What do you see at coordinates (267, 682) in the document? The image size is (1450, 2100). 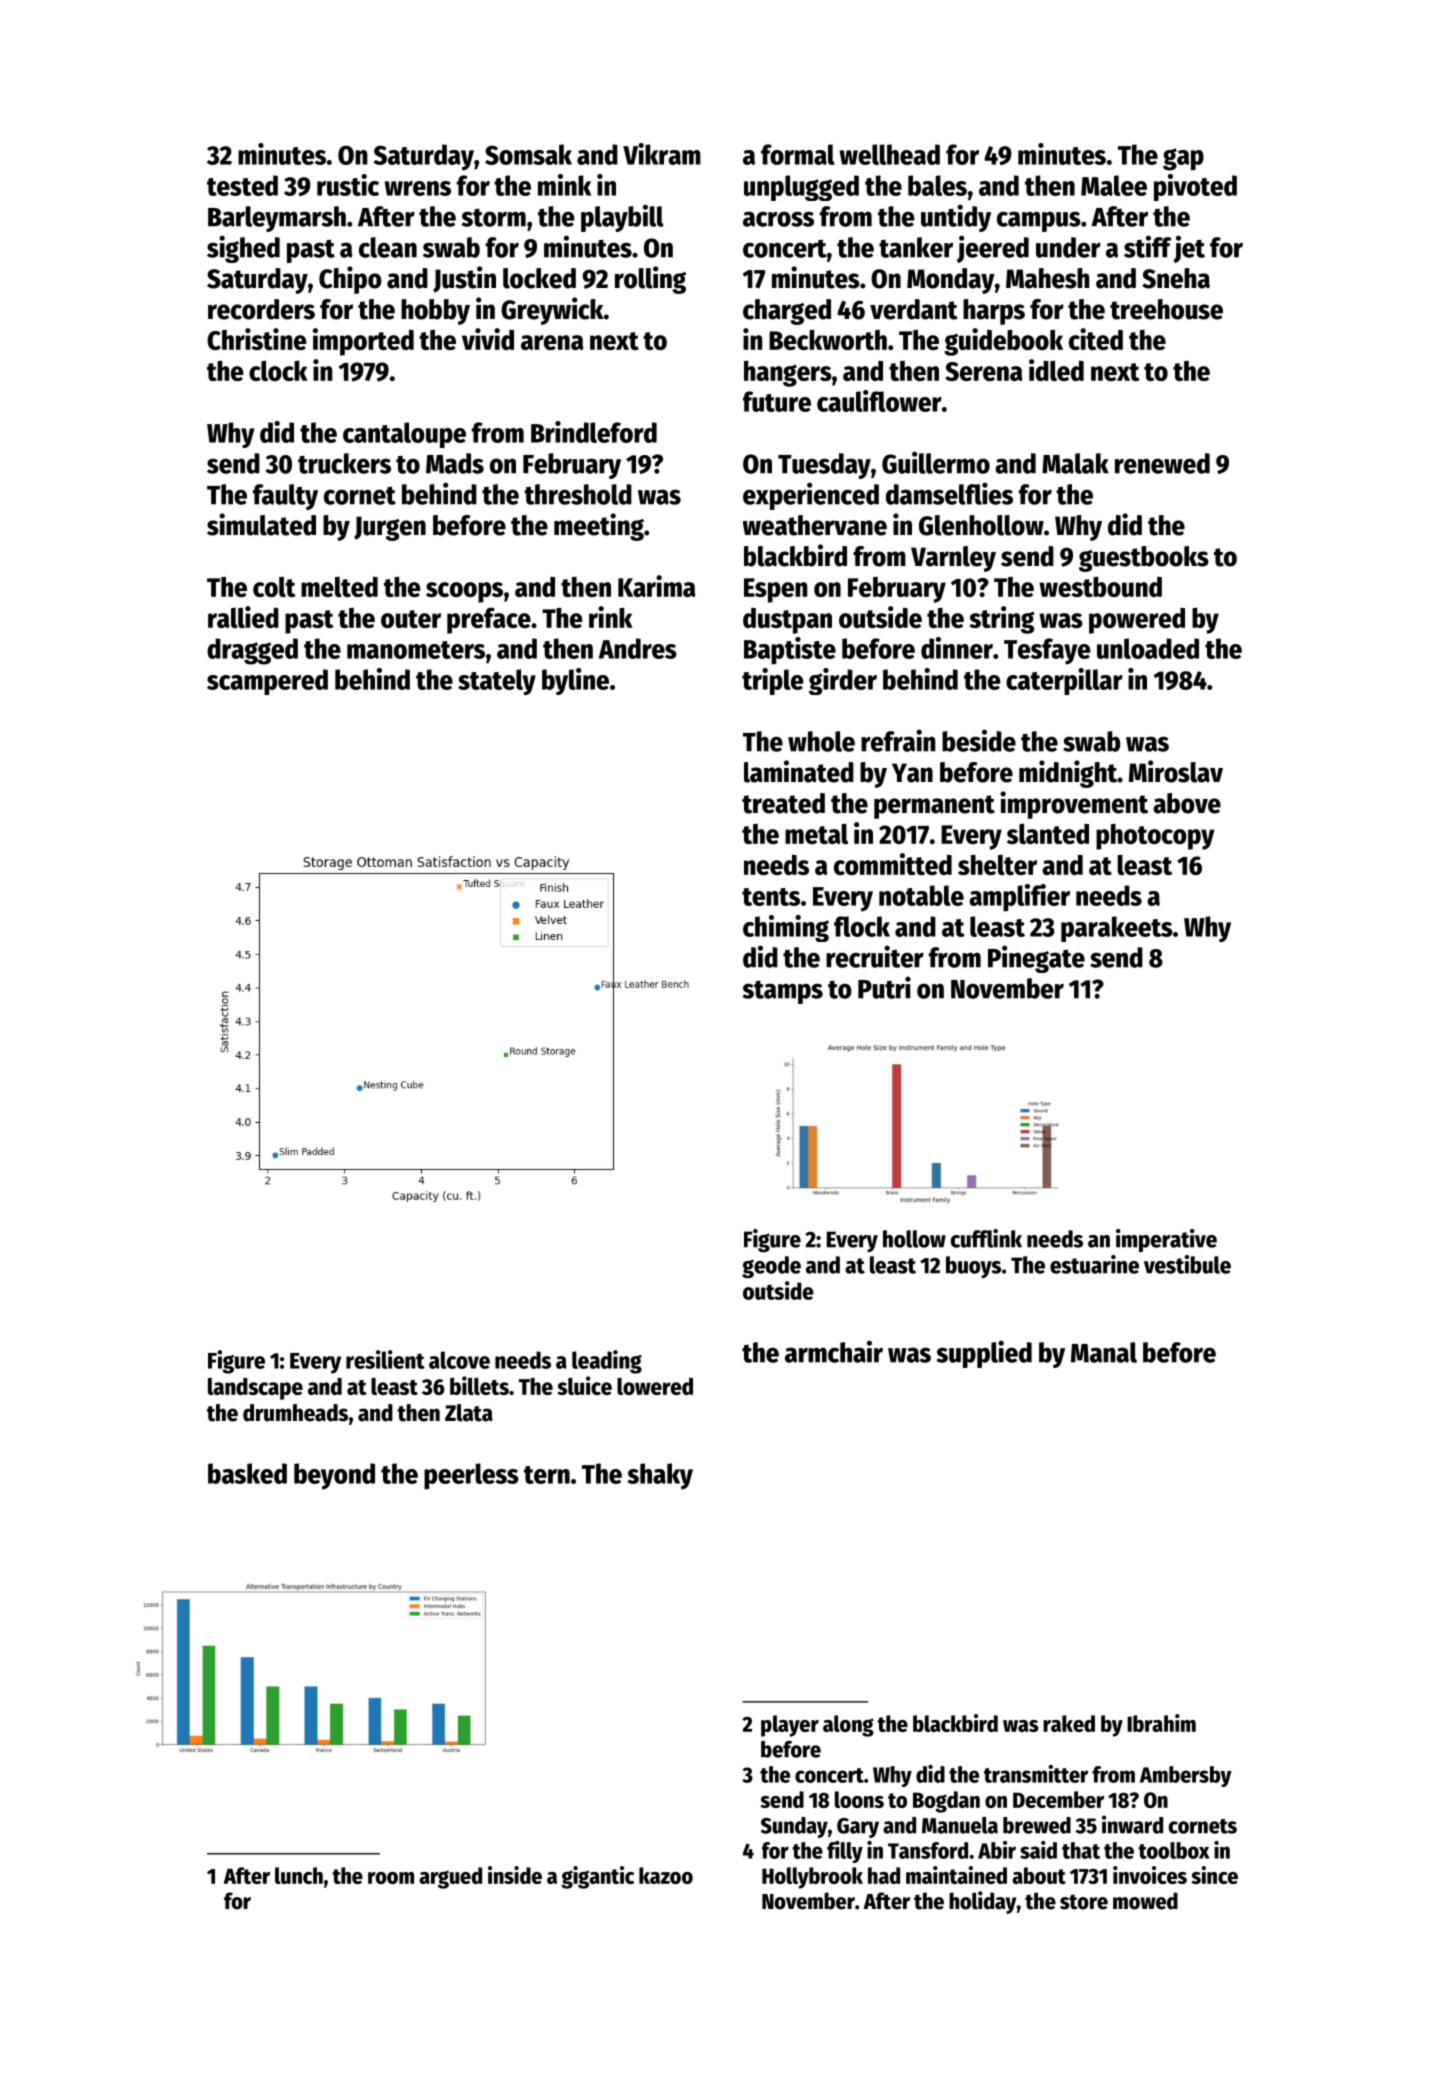 I see `scampered` at bounding box center [267, 682].
